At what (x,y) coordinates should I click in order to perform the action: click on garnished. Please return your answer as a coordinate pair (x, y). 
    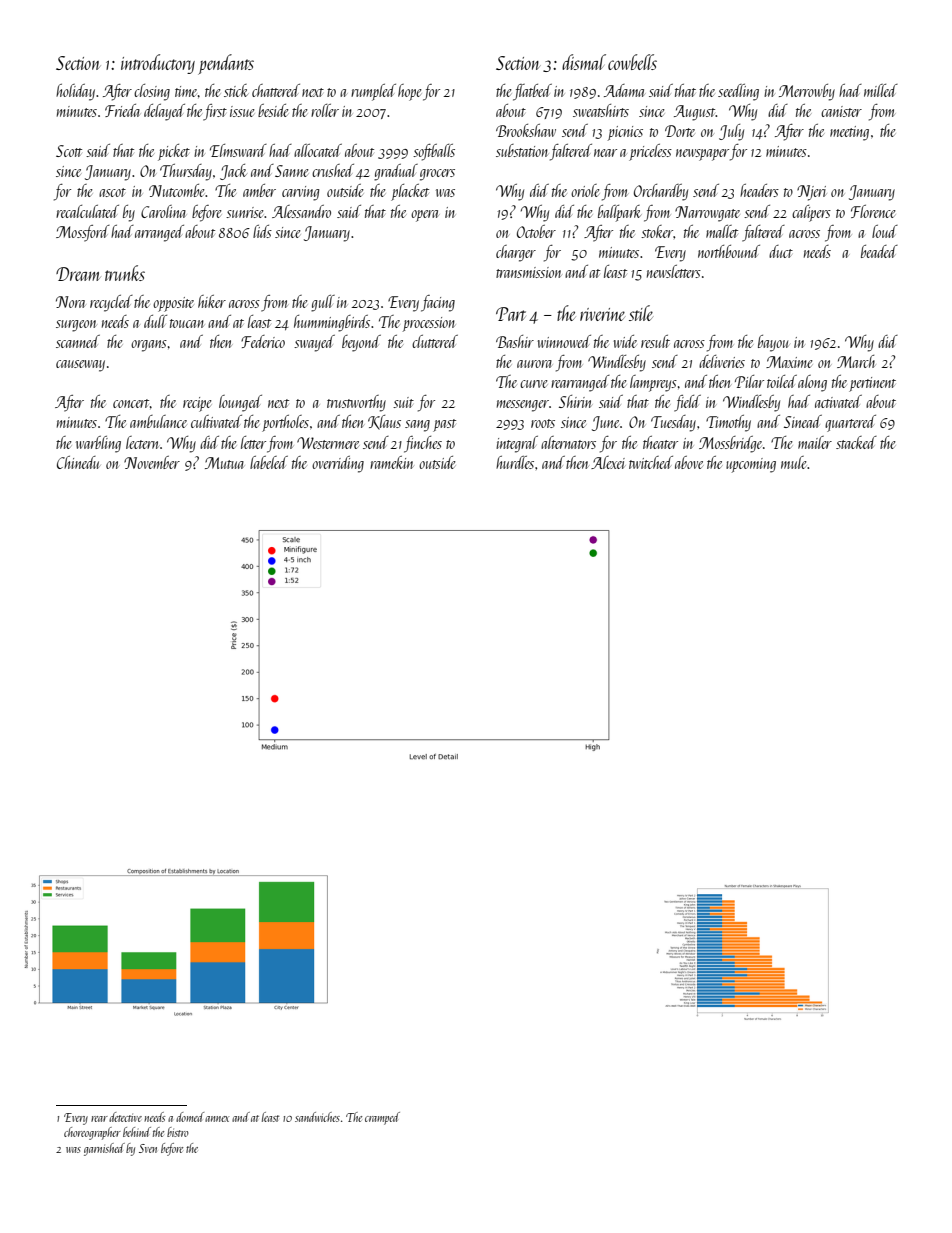
    Looking at the image, I should click on (104, 1149).
